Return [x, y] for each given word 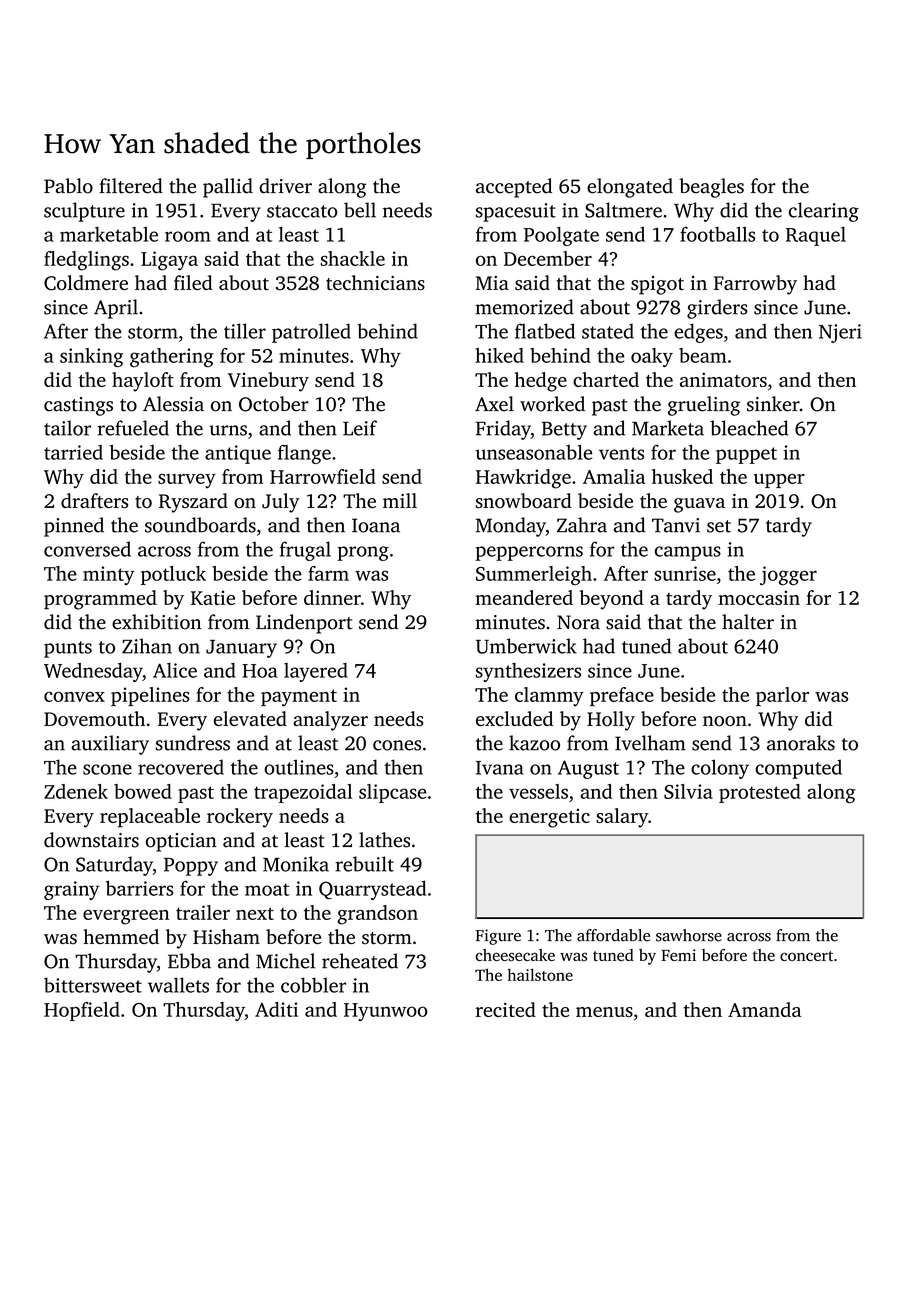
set [719, 526]
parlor [782, 696]
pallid [228, 188]
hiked [499, 355]
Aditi [276, 1009]
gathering [172, 358]
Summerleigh [534, 575]
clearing [824, 212]
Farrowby [755, 285]
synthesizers [528, 672]
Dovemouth [94, 719]
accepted [514, 188]
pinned [74, 527]
